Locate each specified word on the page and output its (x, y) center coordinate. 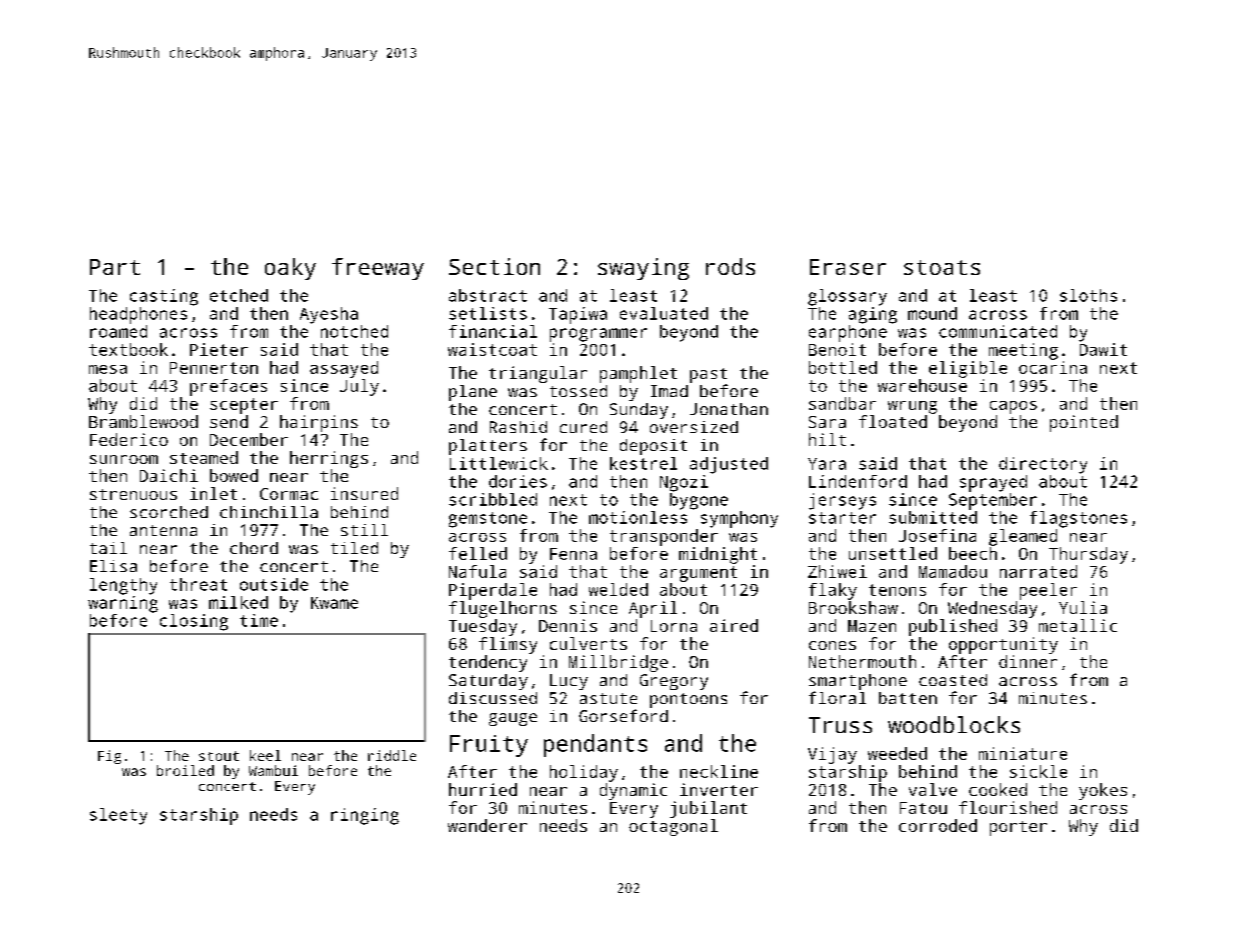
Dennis (568, 625)
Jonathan (729, 409)
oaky (290, 269)
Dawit (1103, 349)
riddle (392, 755)
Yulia (1083, 607)
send (229, 421)
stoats (942, 267)
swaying (643, 269)
